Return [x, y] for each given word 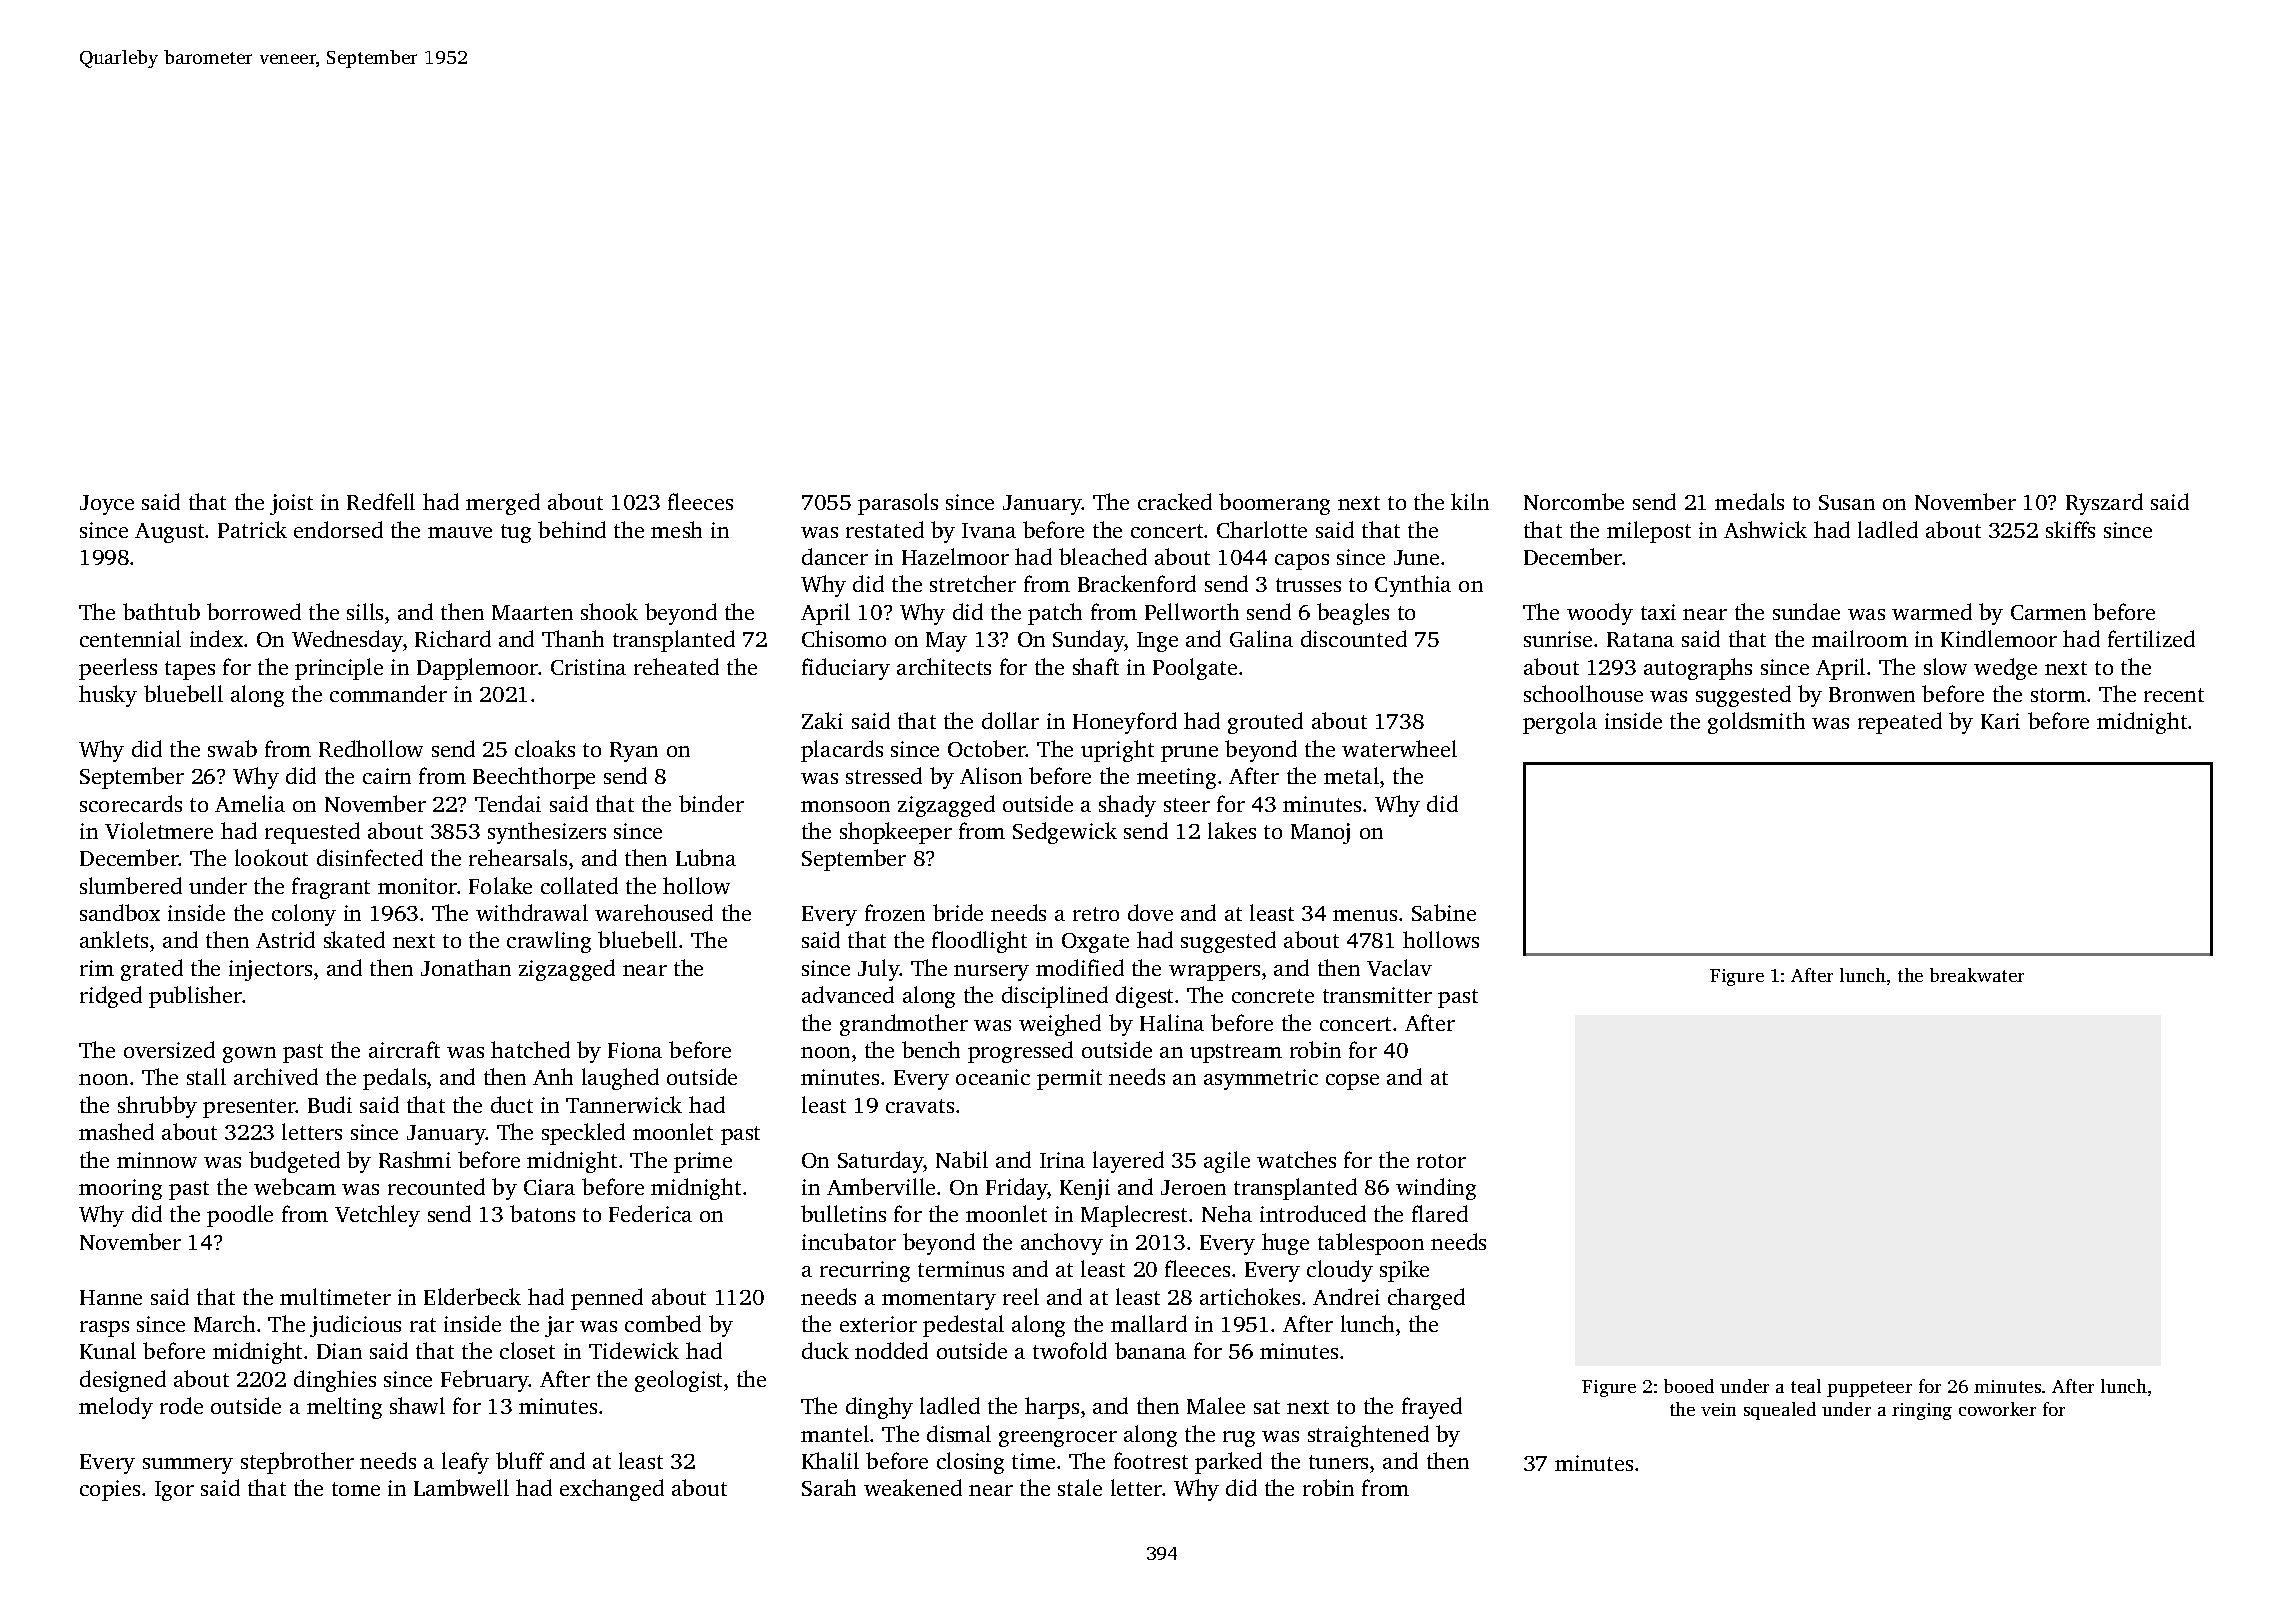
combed [663, 1323]
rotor [1441, 1161]
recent [2174, 695]
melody [116, 1408]
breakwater [1977, 975]
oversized [169, 1049]
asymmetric [1261, 1079]
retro [1096, 914]
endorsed [338, 529]
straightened [1368, 1436]
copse [1352, 1082]
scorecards [131, 803]
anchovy [1062, 1244]
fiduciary [846, 669]
